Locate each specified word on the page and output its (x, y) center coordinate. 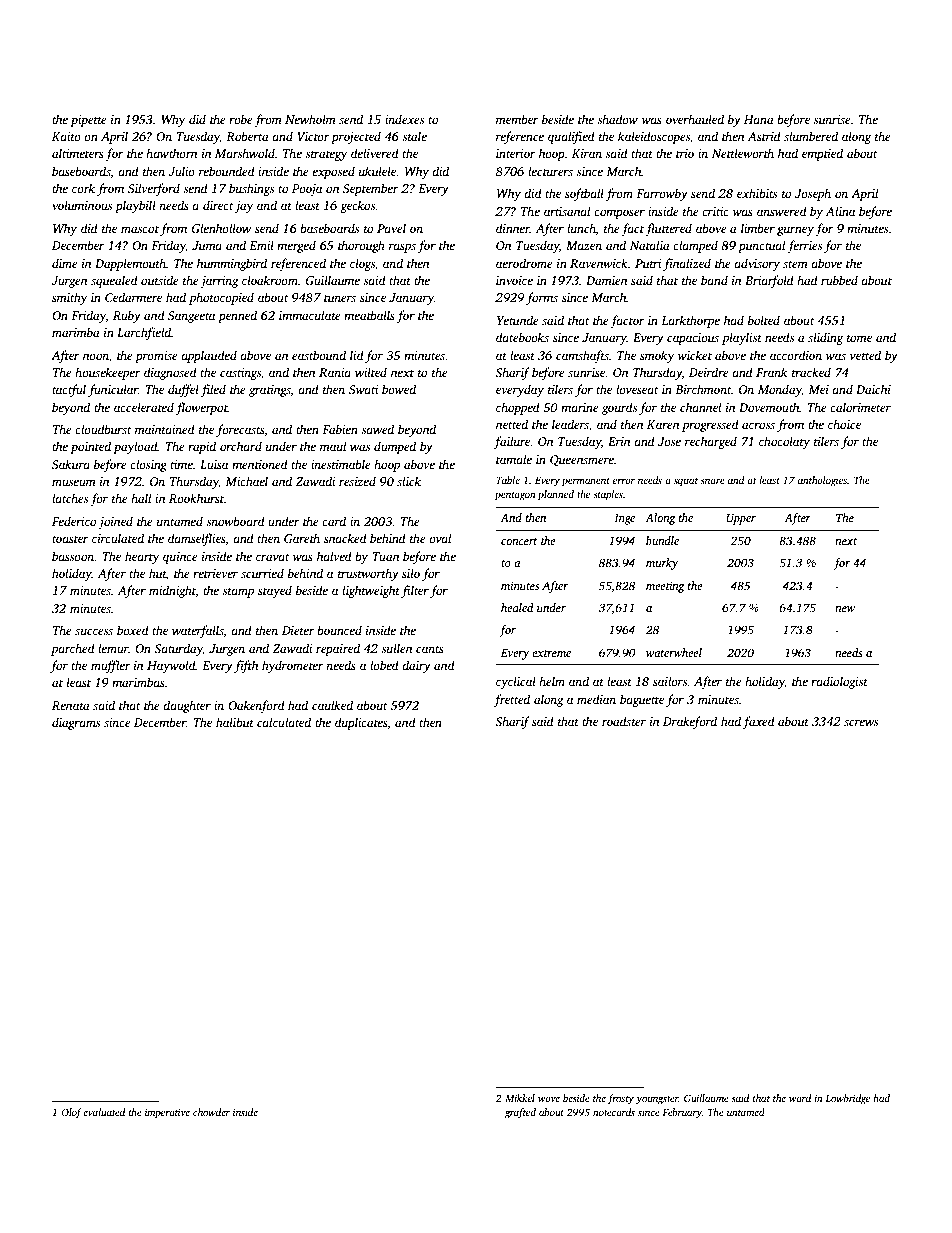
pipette (88, 121)
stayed (275, 591)
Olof (72, 1113)
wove (549, 1099)
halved (334, 556)
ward (800, 1098)
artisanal (567, 211)
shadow (617, 119)
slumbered (811, 136)
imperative (167, 1113)
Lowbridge (847, 1099)
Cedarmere (133, 297)
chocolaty (784, 442)
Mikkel (520, 1098)
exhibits (757, 193)
